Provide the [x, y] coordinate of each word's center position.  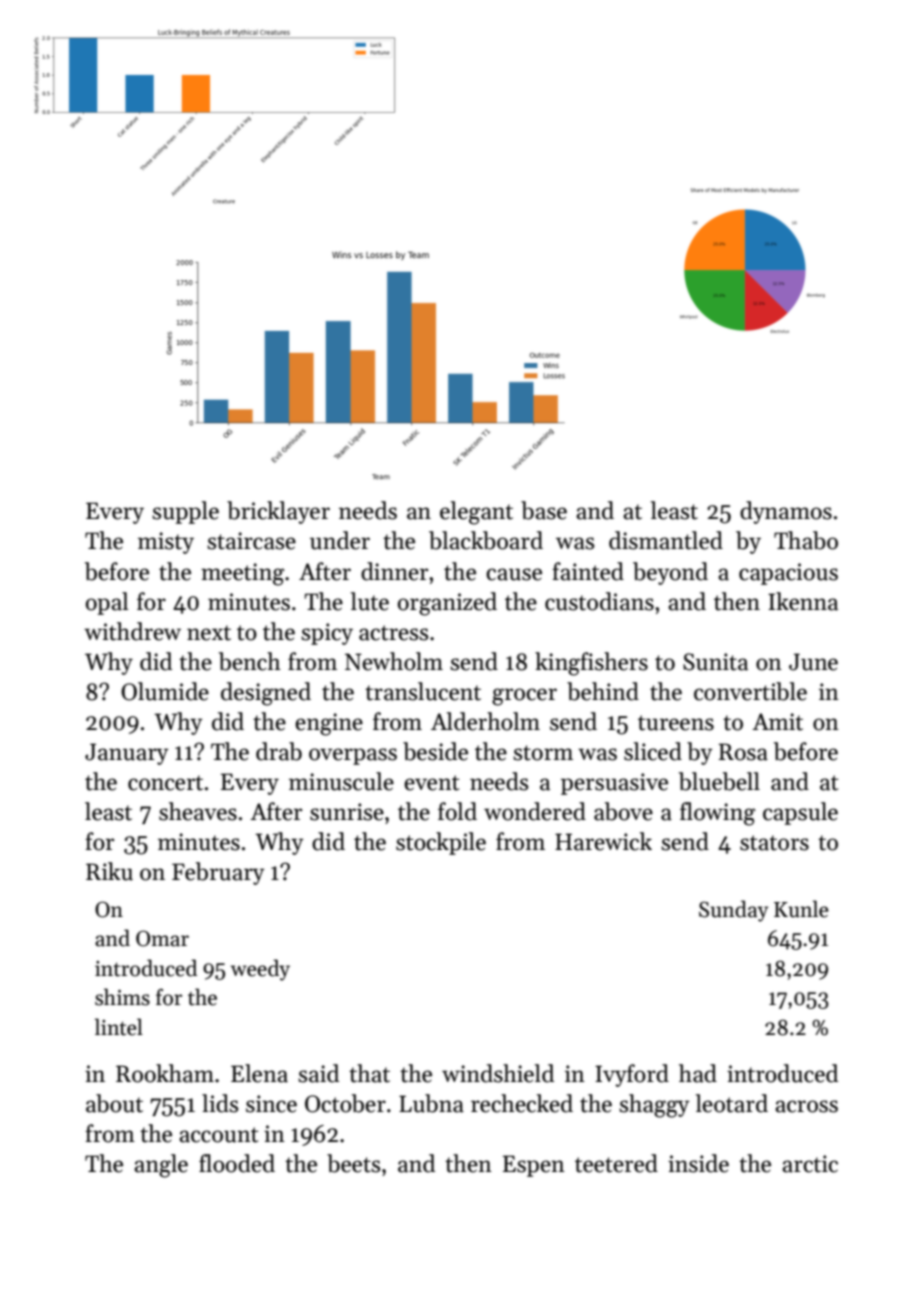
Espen [534, 1166]
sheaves [198, 811]
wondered [535, 811]
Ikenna [803, 601]
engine [329, 724]
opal [107, 603]
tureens [676, 723]
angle [161, 1166]
